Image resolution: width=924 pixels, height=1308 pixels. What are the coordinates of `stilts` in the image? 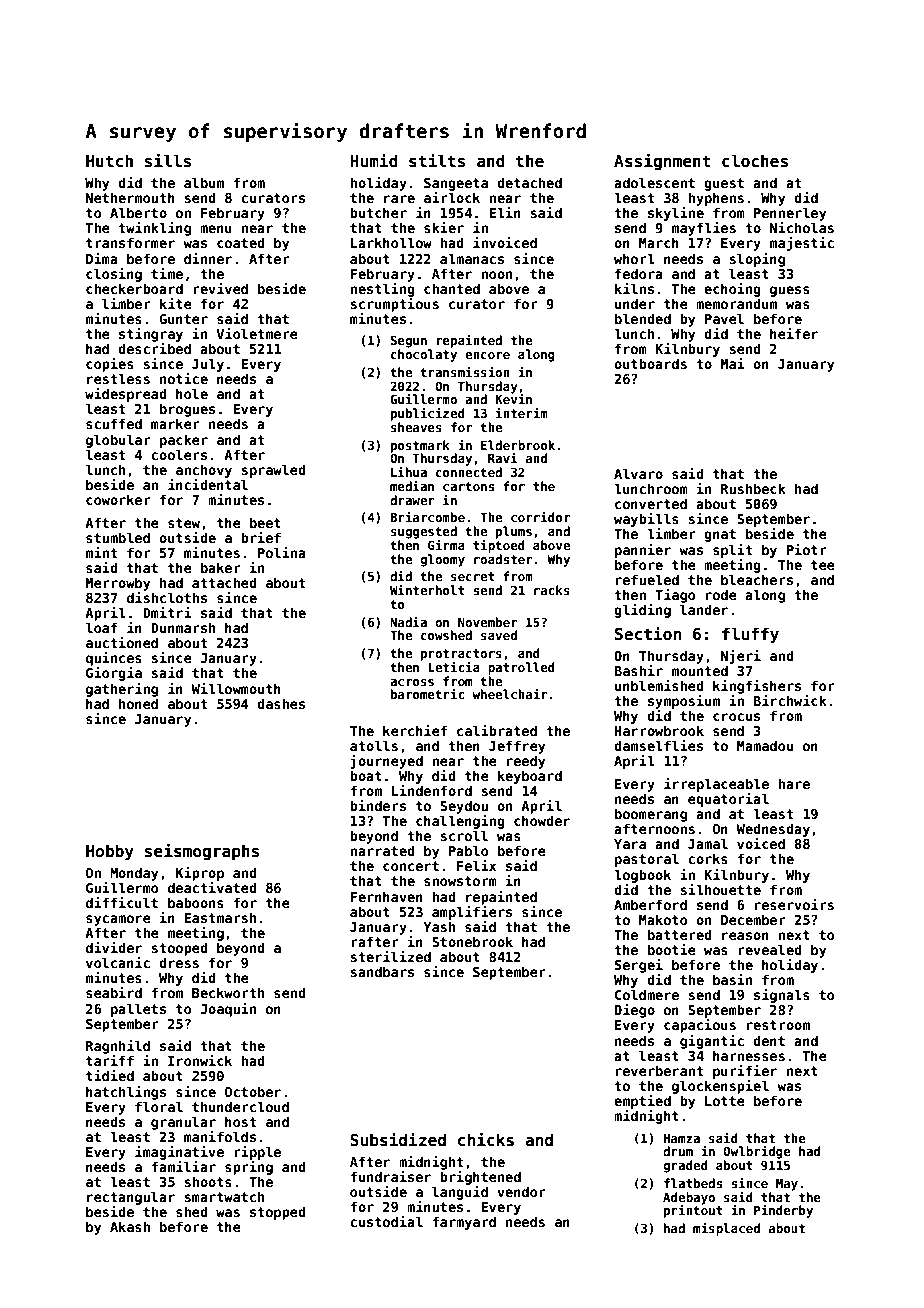 It's located at (437, 161).
